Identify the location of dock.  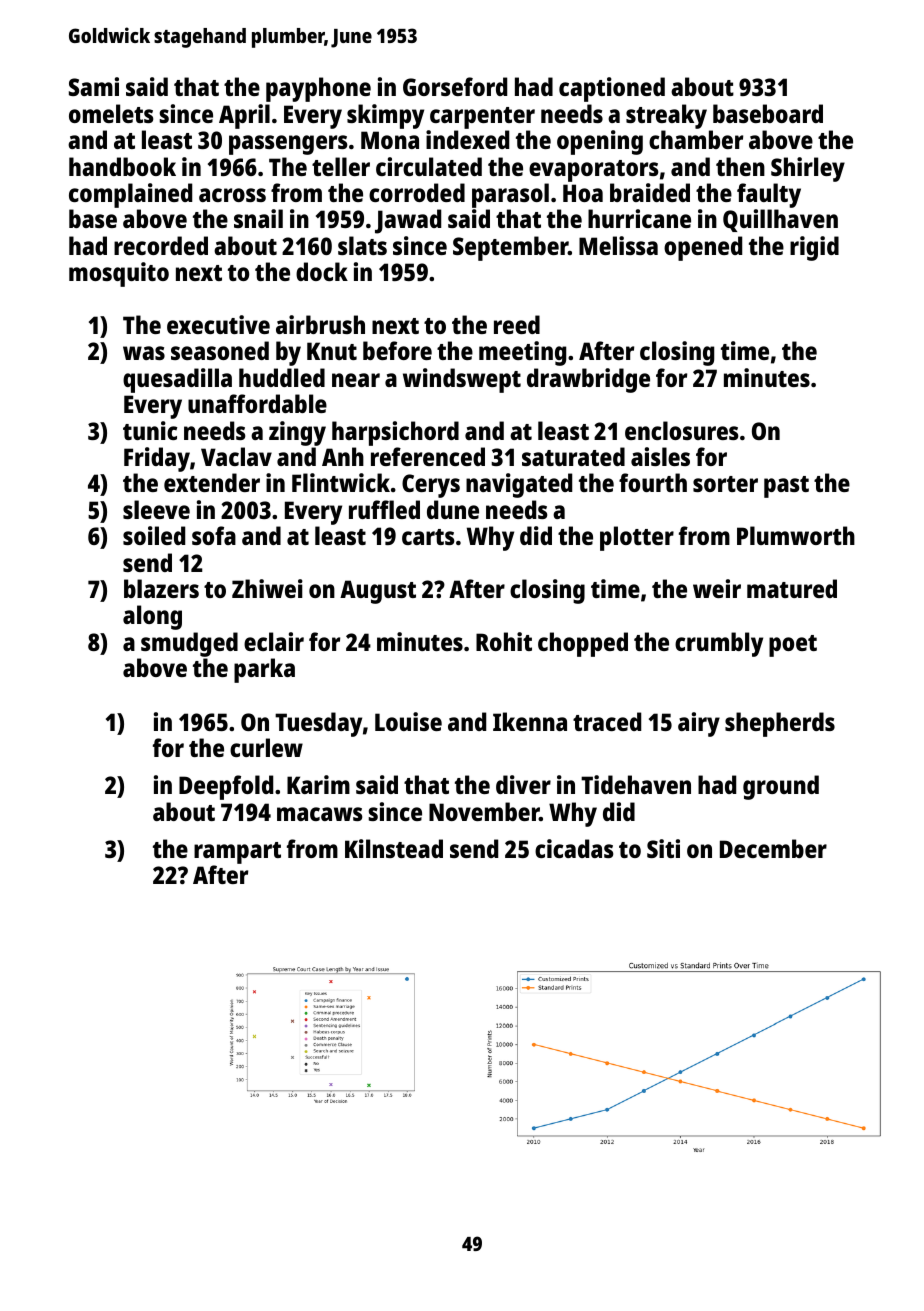
(322, 271).
